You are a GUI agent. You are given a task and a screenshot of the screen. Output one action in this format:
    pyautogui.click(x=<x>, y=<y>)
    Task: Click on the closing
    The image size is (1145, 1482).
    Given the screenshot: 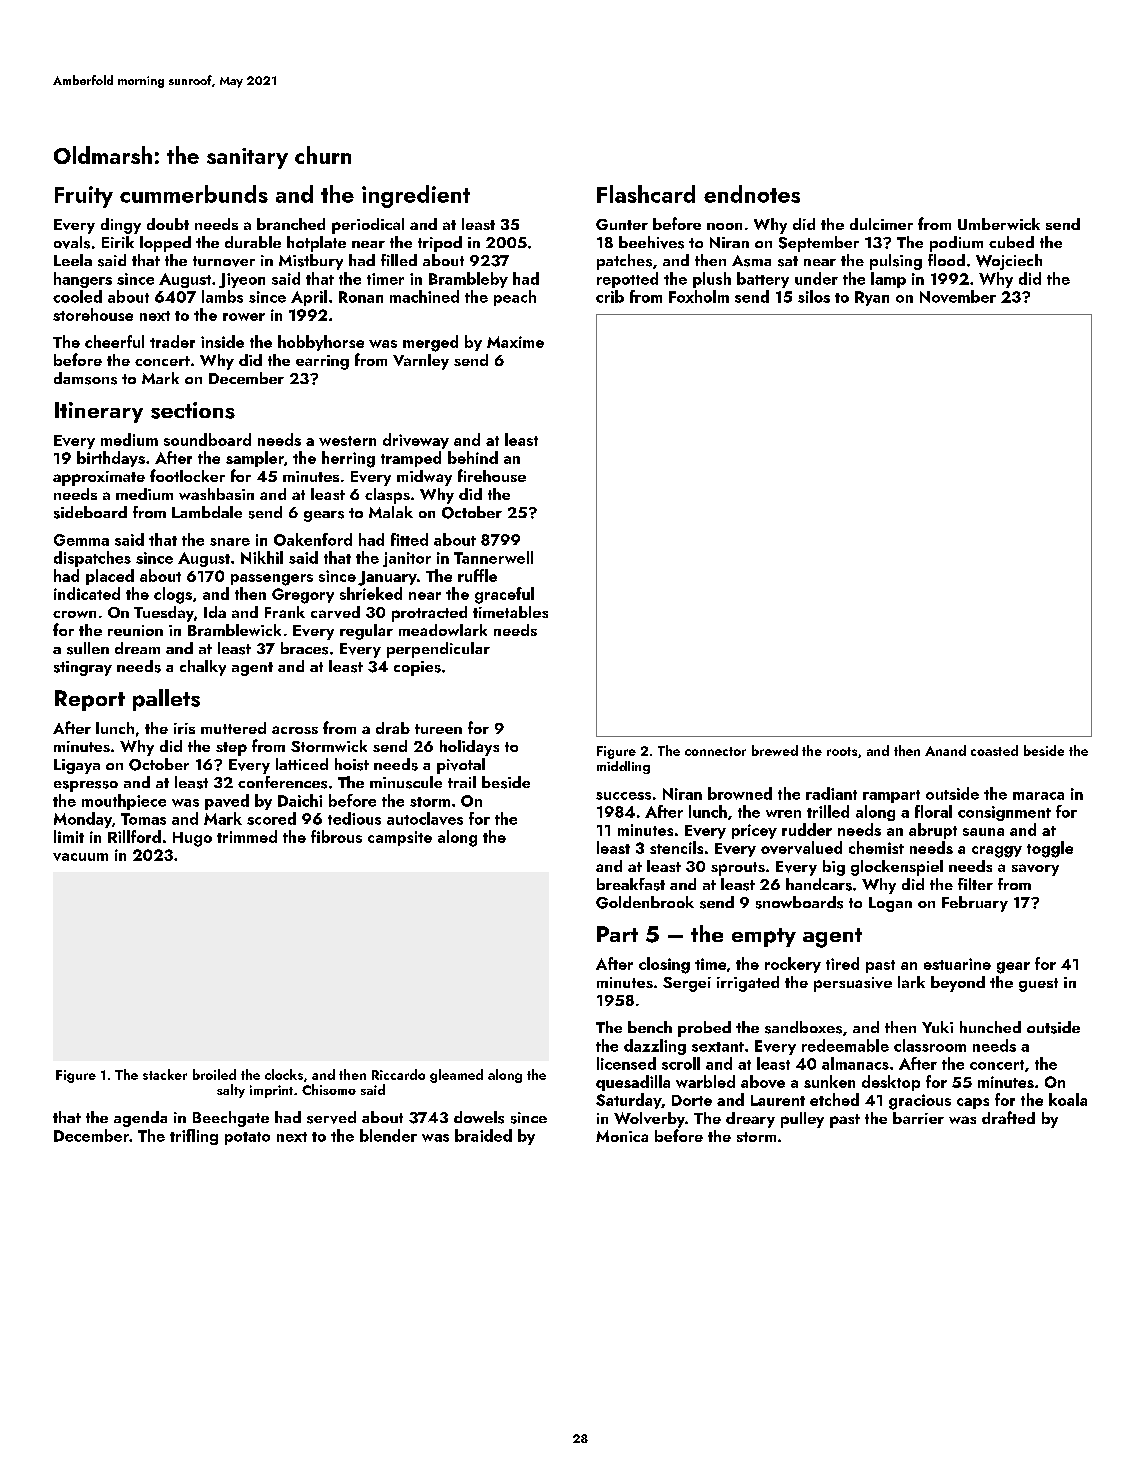 What is the action you would take?
    pyautogui.click(x=664, y=965)
